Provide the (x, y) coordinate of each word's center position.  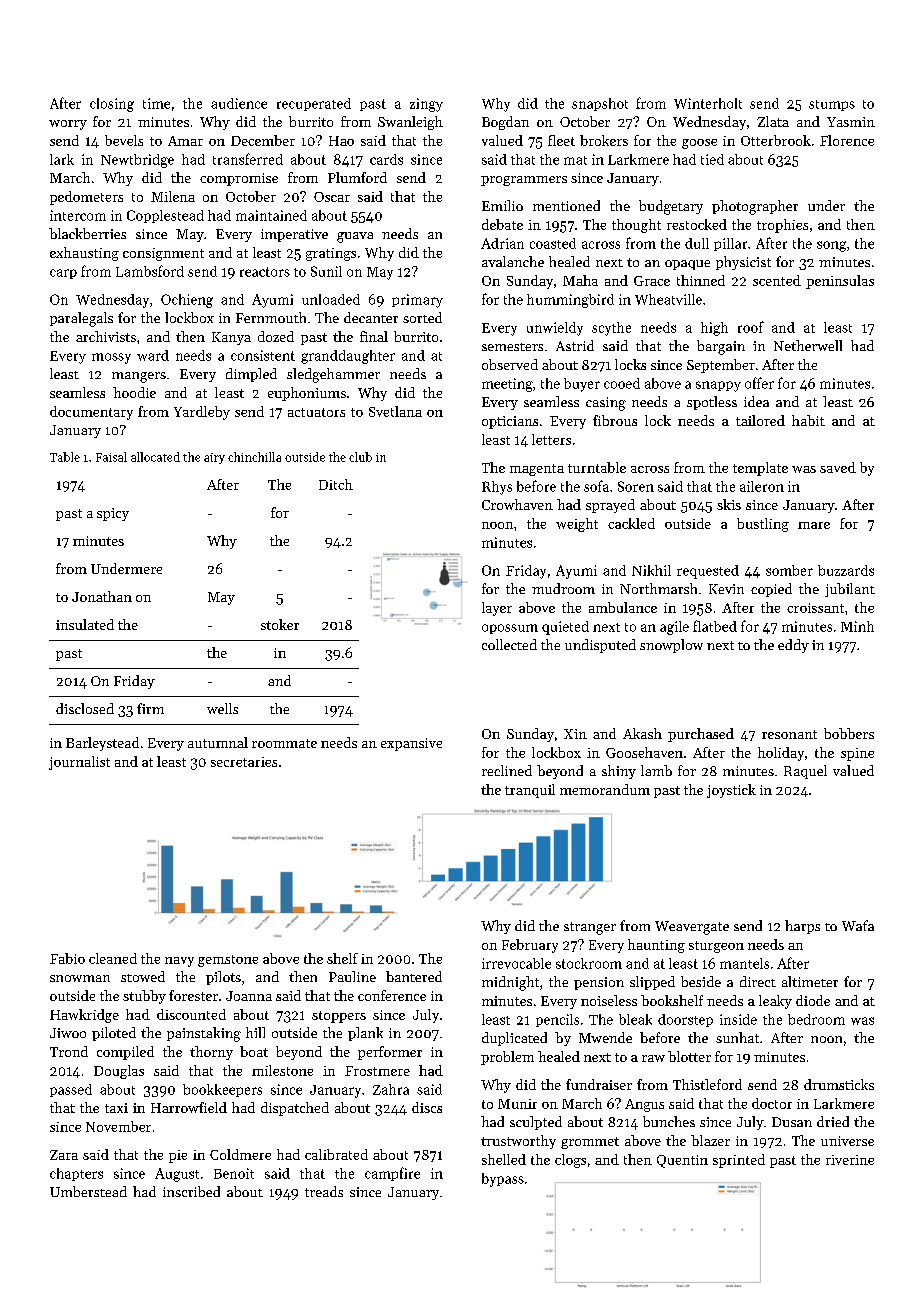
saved (838, 467)
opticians (510, 422)
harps (802, 927)
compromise (239, 179)
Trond (69, 1051)
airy (214, 458)
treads (324, 1191)
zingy (426, 105)
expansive (411, 744)
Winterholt (708, 103)
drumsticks (839, 1084)
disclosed (85, 708)
